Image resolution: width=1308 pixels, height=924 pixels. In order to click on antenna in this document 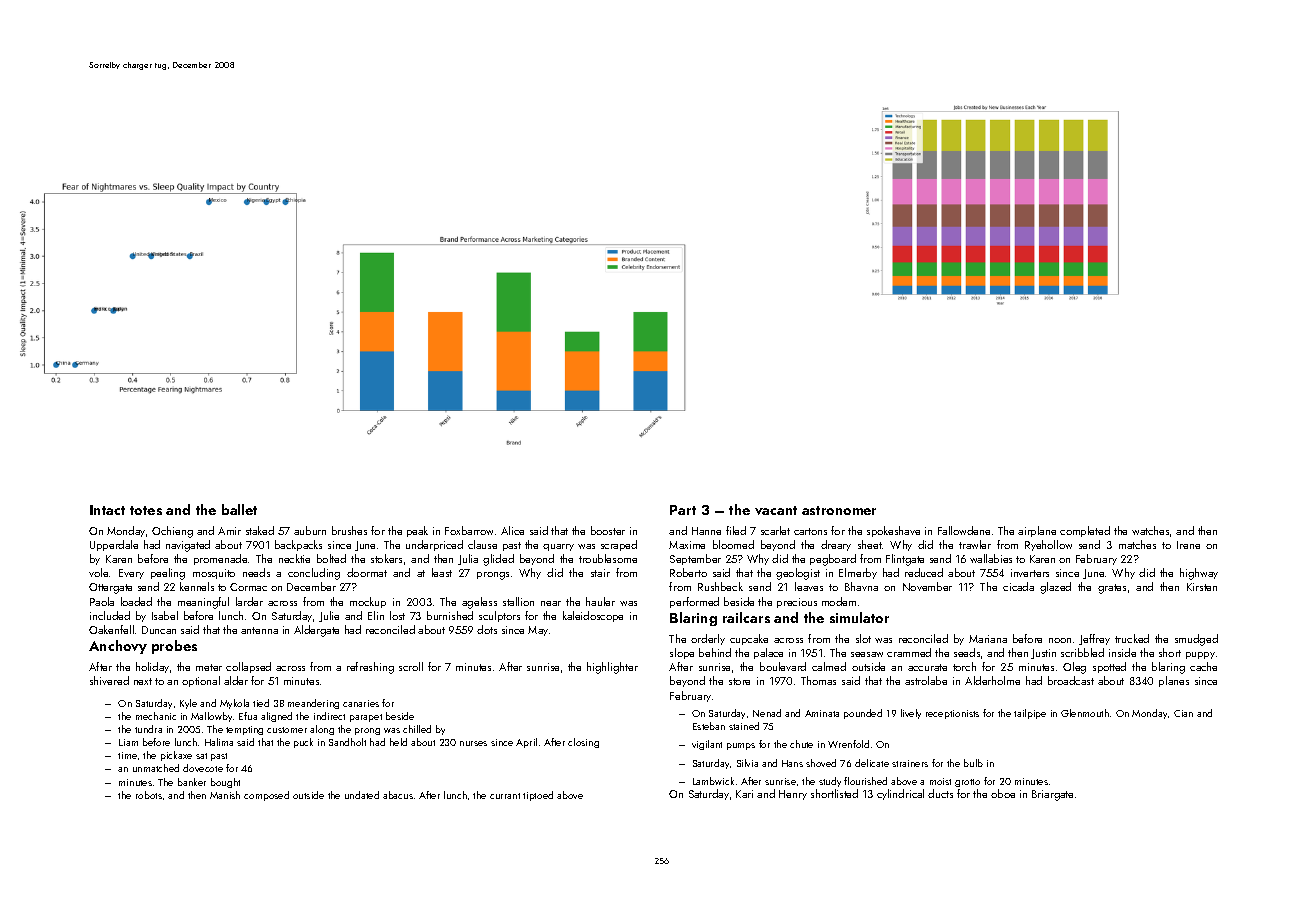, I will do `click(259, 630)`.
